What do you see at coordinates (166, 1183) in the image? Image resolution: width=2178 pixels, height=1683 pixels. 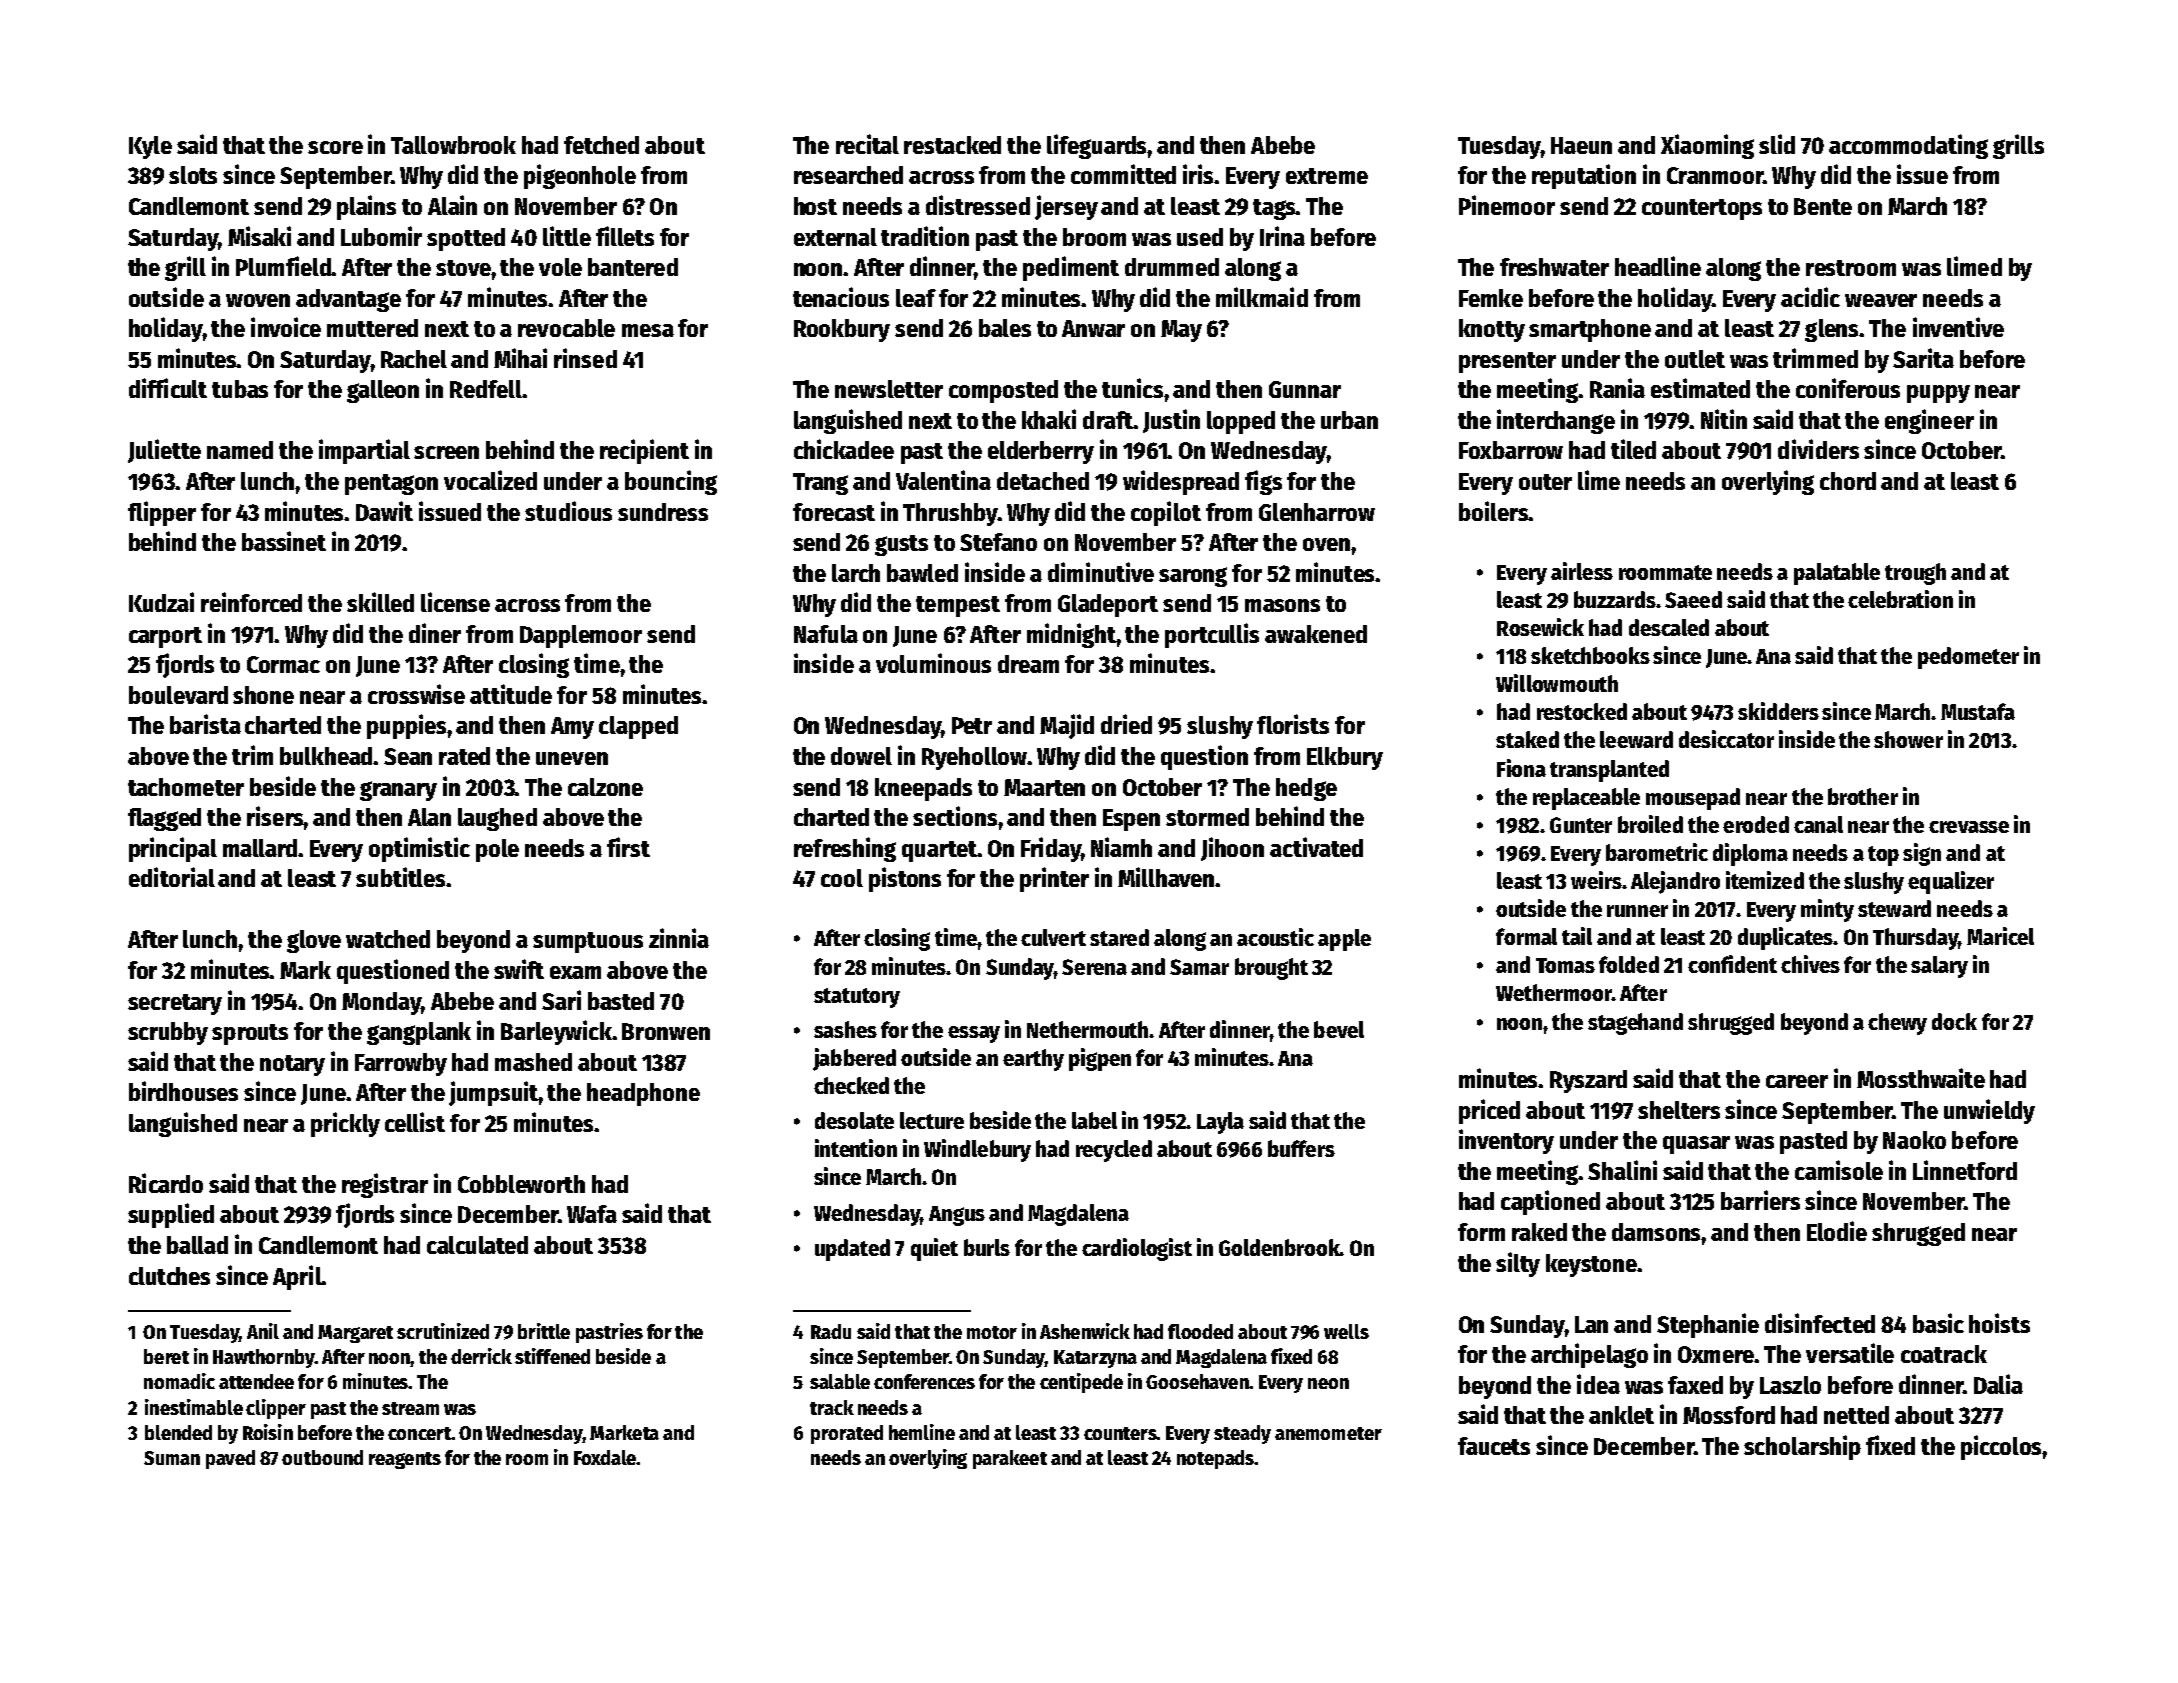 I see `Ricardo` at bounding box center [166, 1183].
